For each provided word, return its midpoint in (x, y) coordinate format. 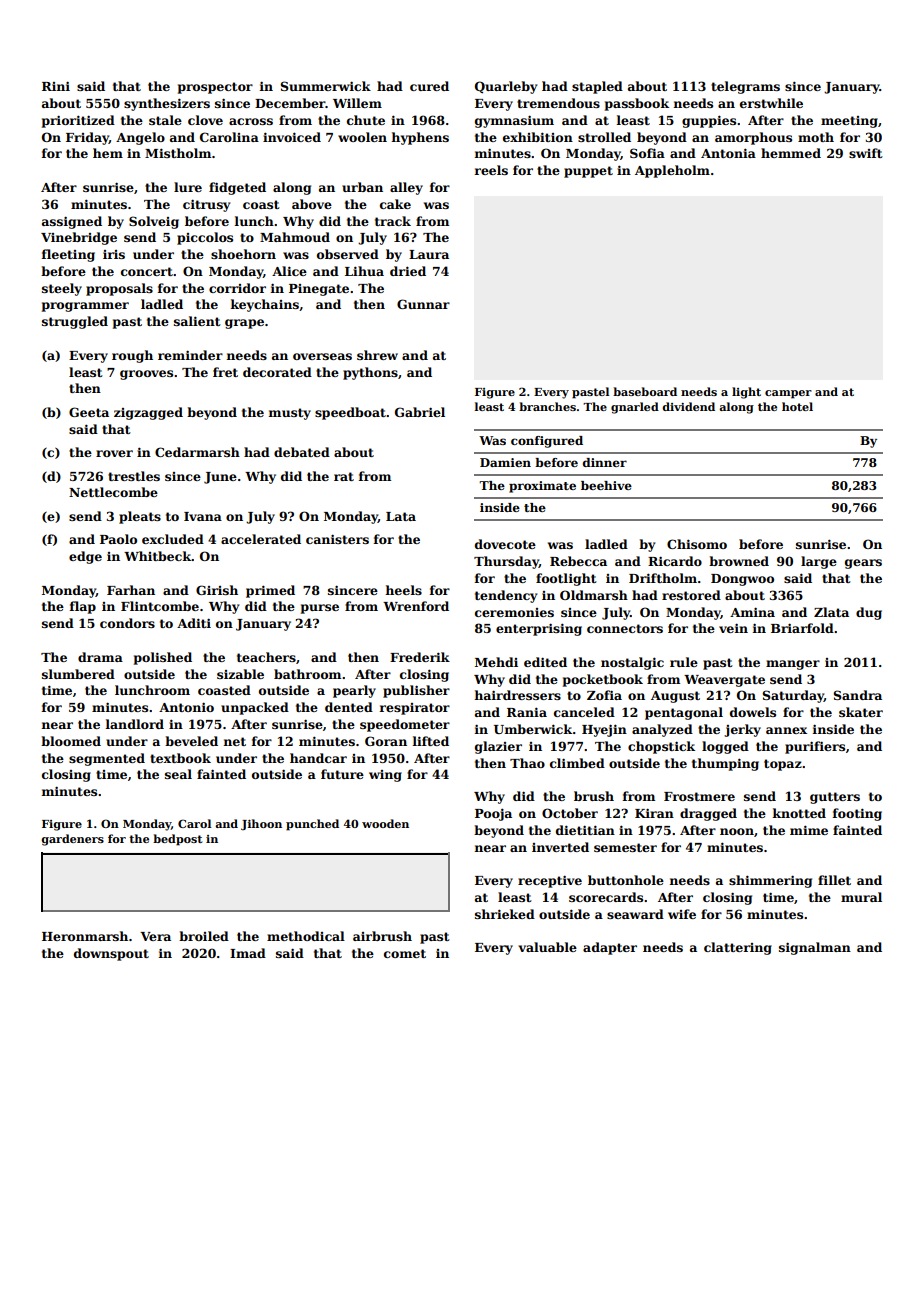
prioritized (78, 121)
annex (786, 730)
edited (545, 662)
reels (491, 170)
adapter (610, 948)
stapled (597, 87)
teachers (266, 657)
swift (866, 153)
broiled (204, 936)
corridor (237, 288)
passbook (637, 104)
